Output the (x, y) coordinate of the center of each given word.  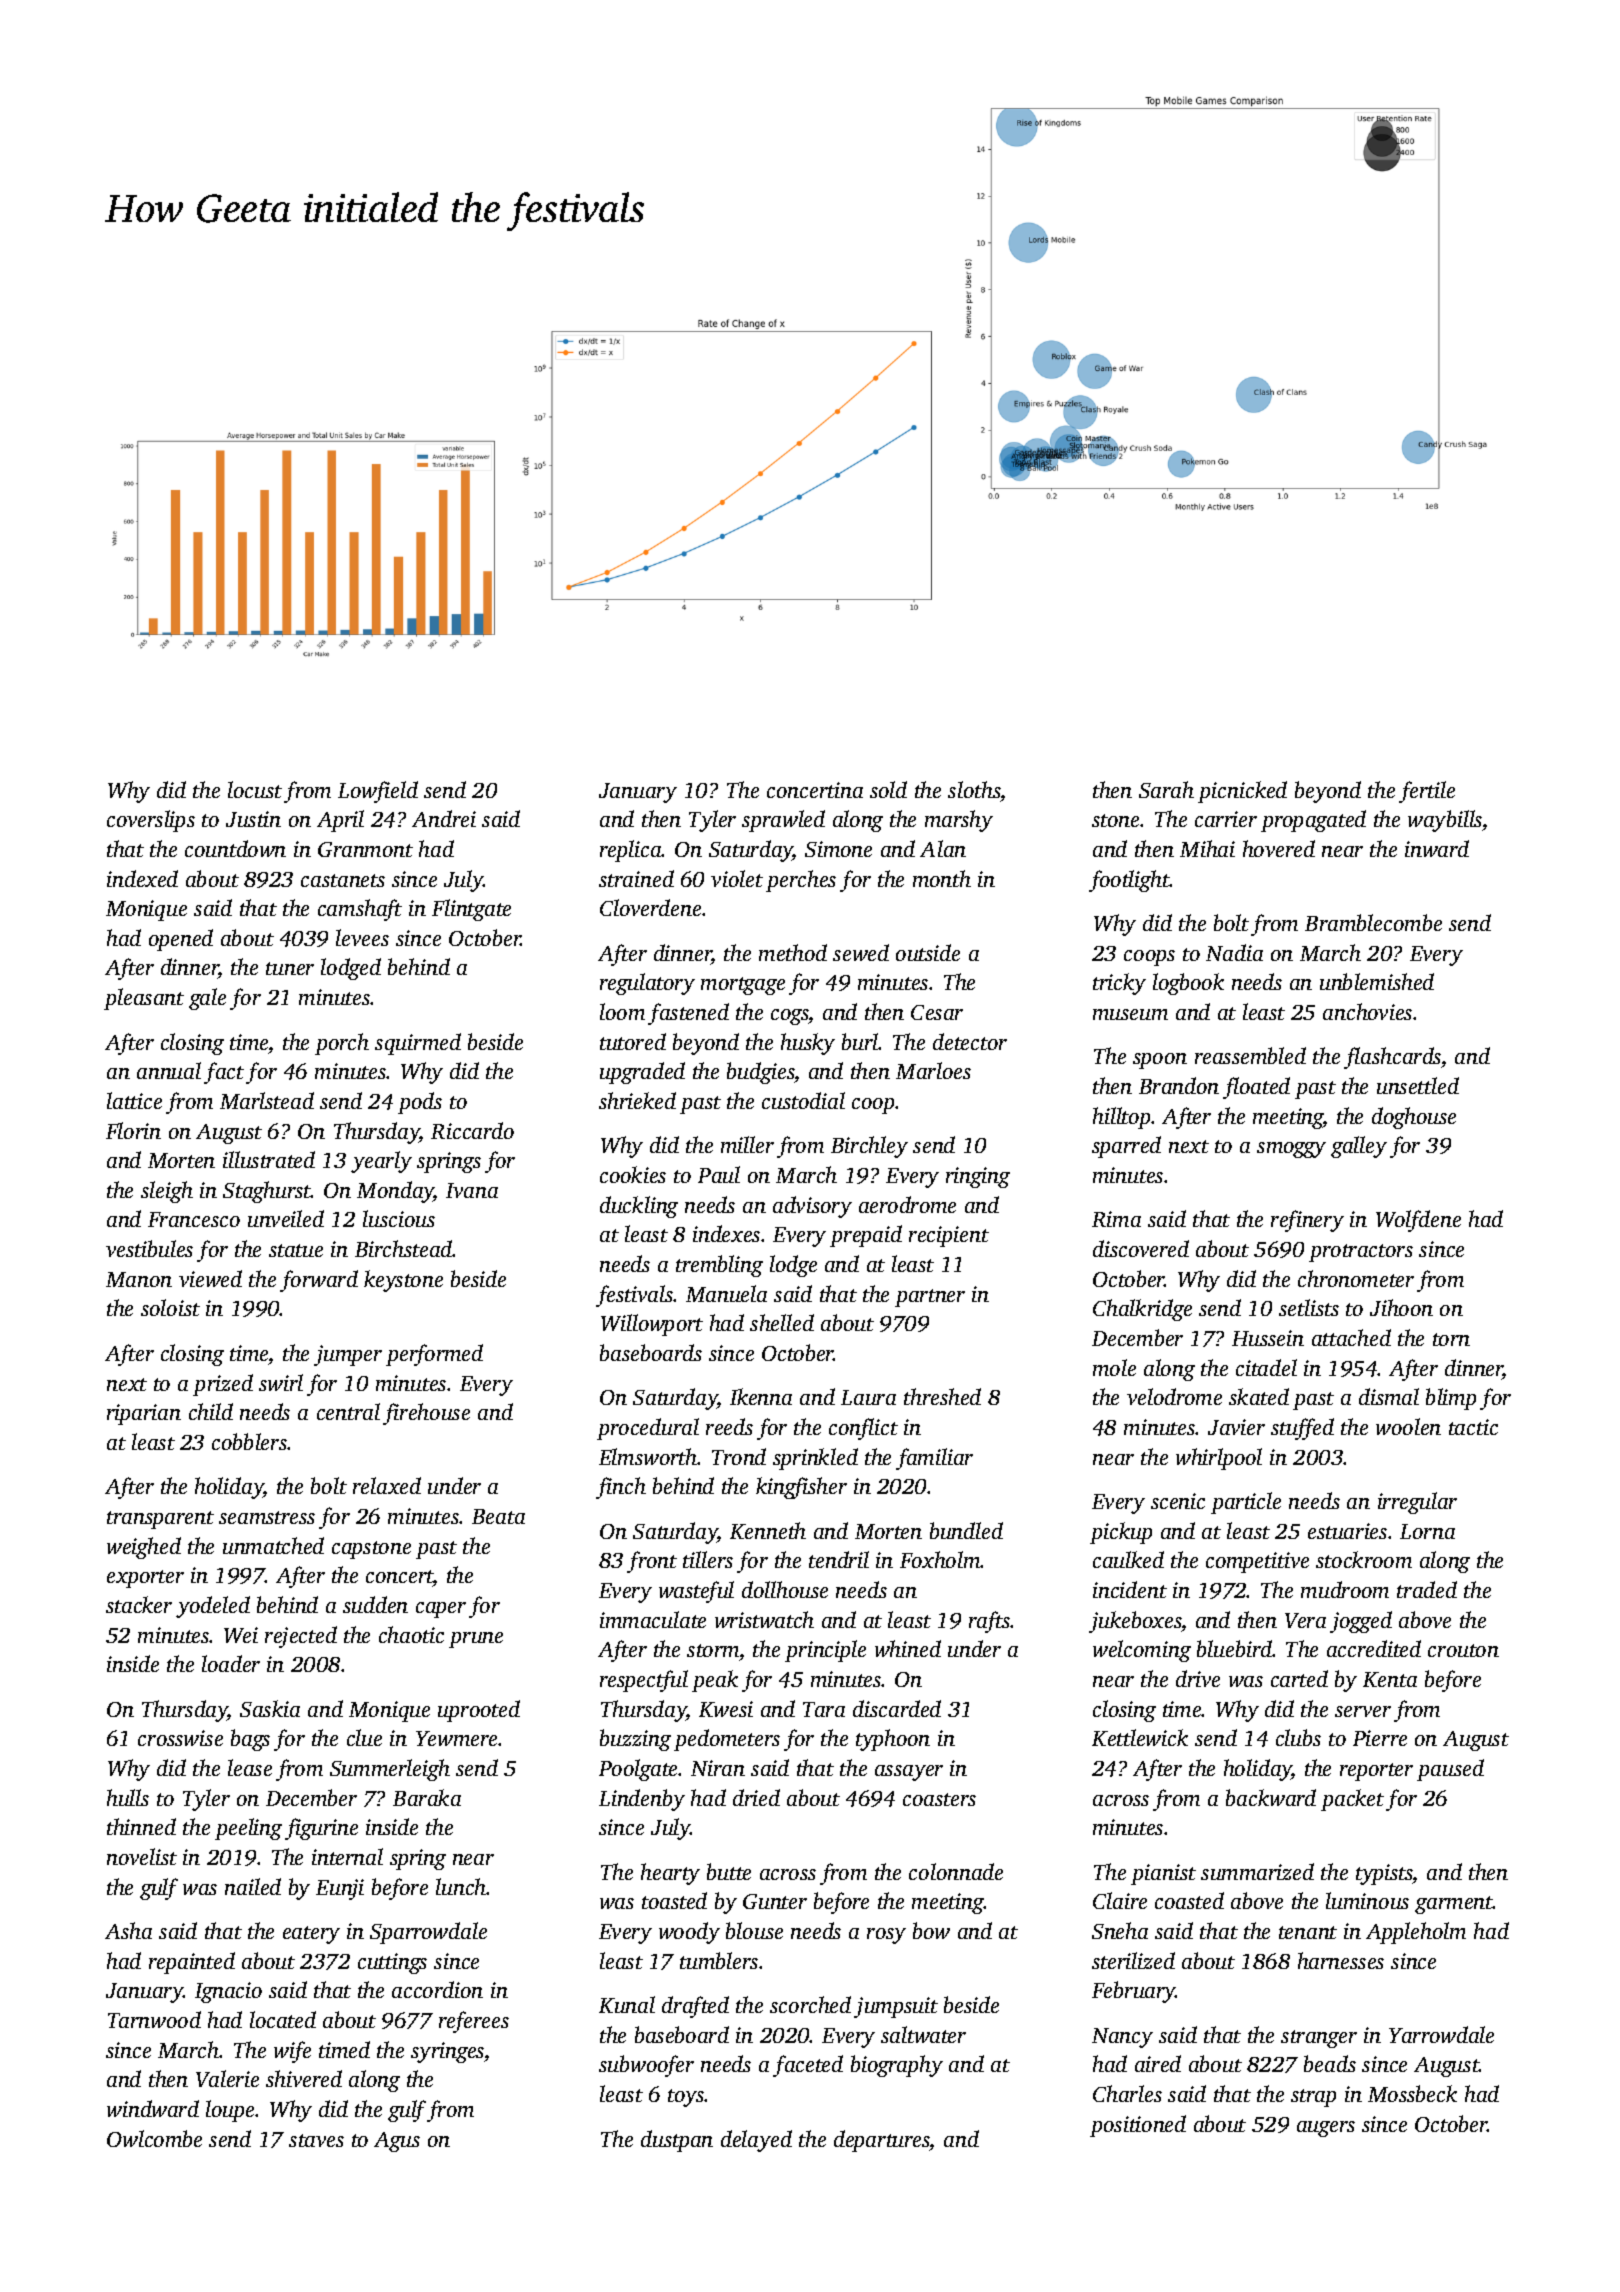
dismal (1389, 1396)
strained (636, 878)
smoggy (1291, 1150)
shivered (304, 2078)
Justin (253, 819)
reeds (729, 1426)
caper (441, 1610)
